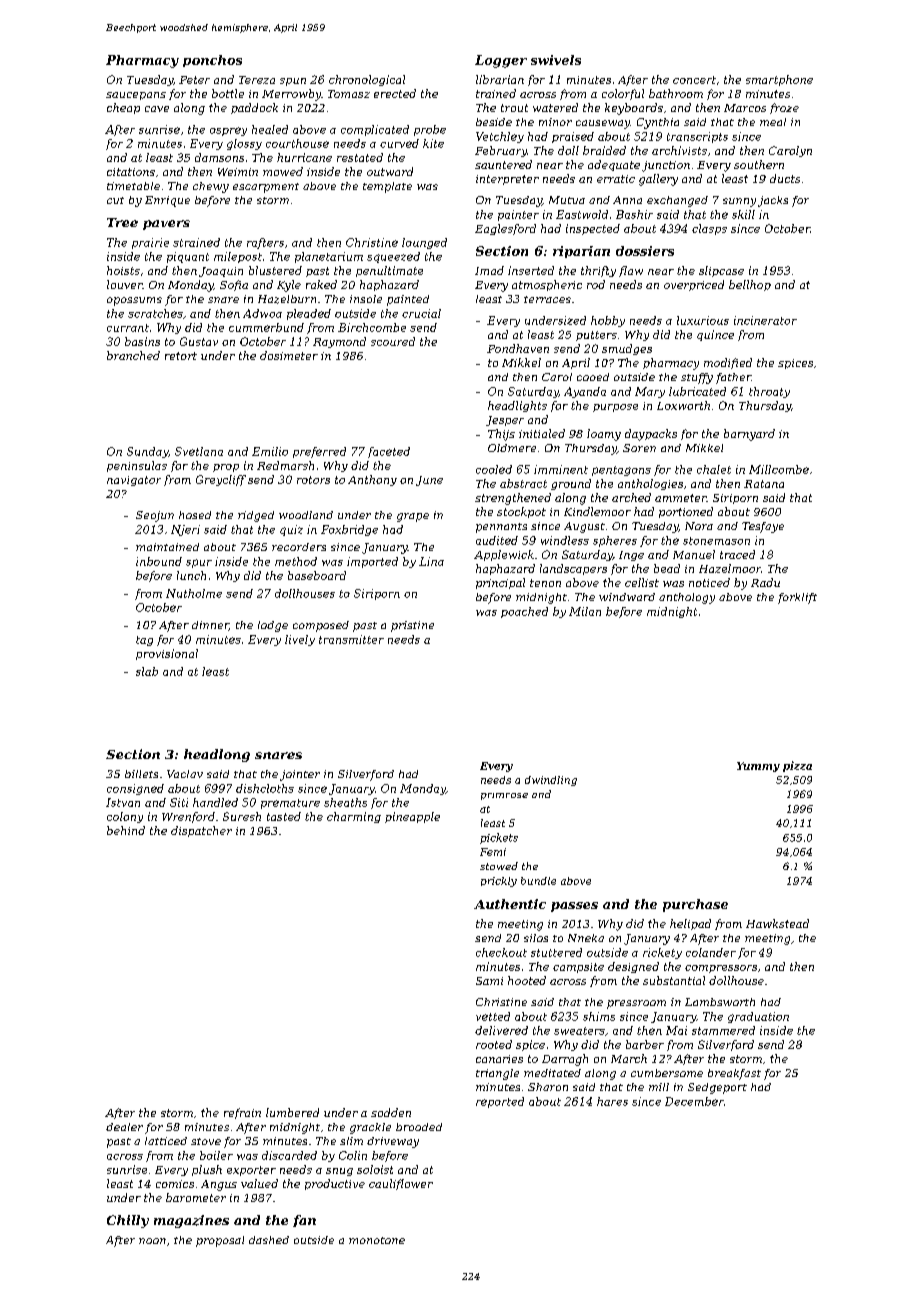 This screenshot has height=1308, width=924. What do you see at coordinates (677, 201) in the screenshot?
I see `exchanged` at bounding box center [677, 201].
